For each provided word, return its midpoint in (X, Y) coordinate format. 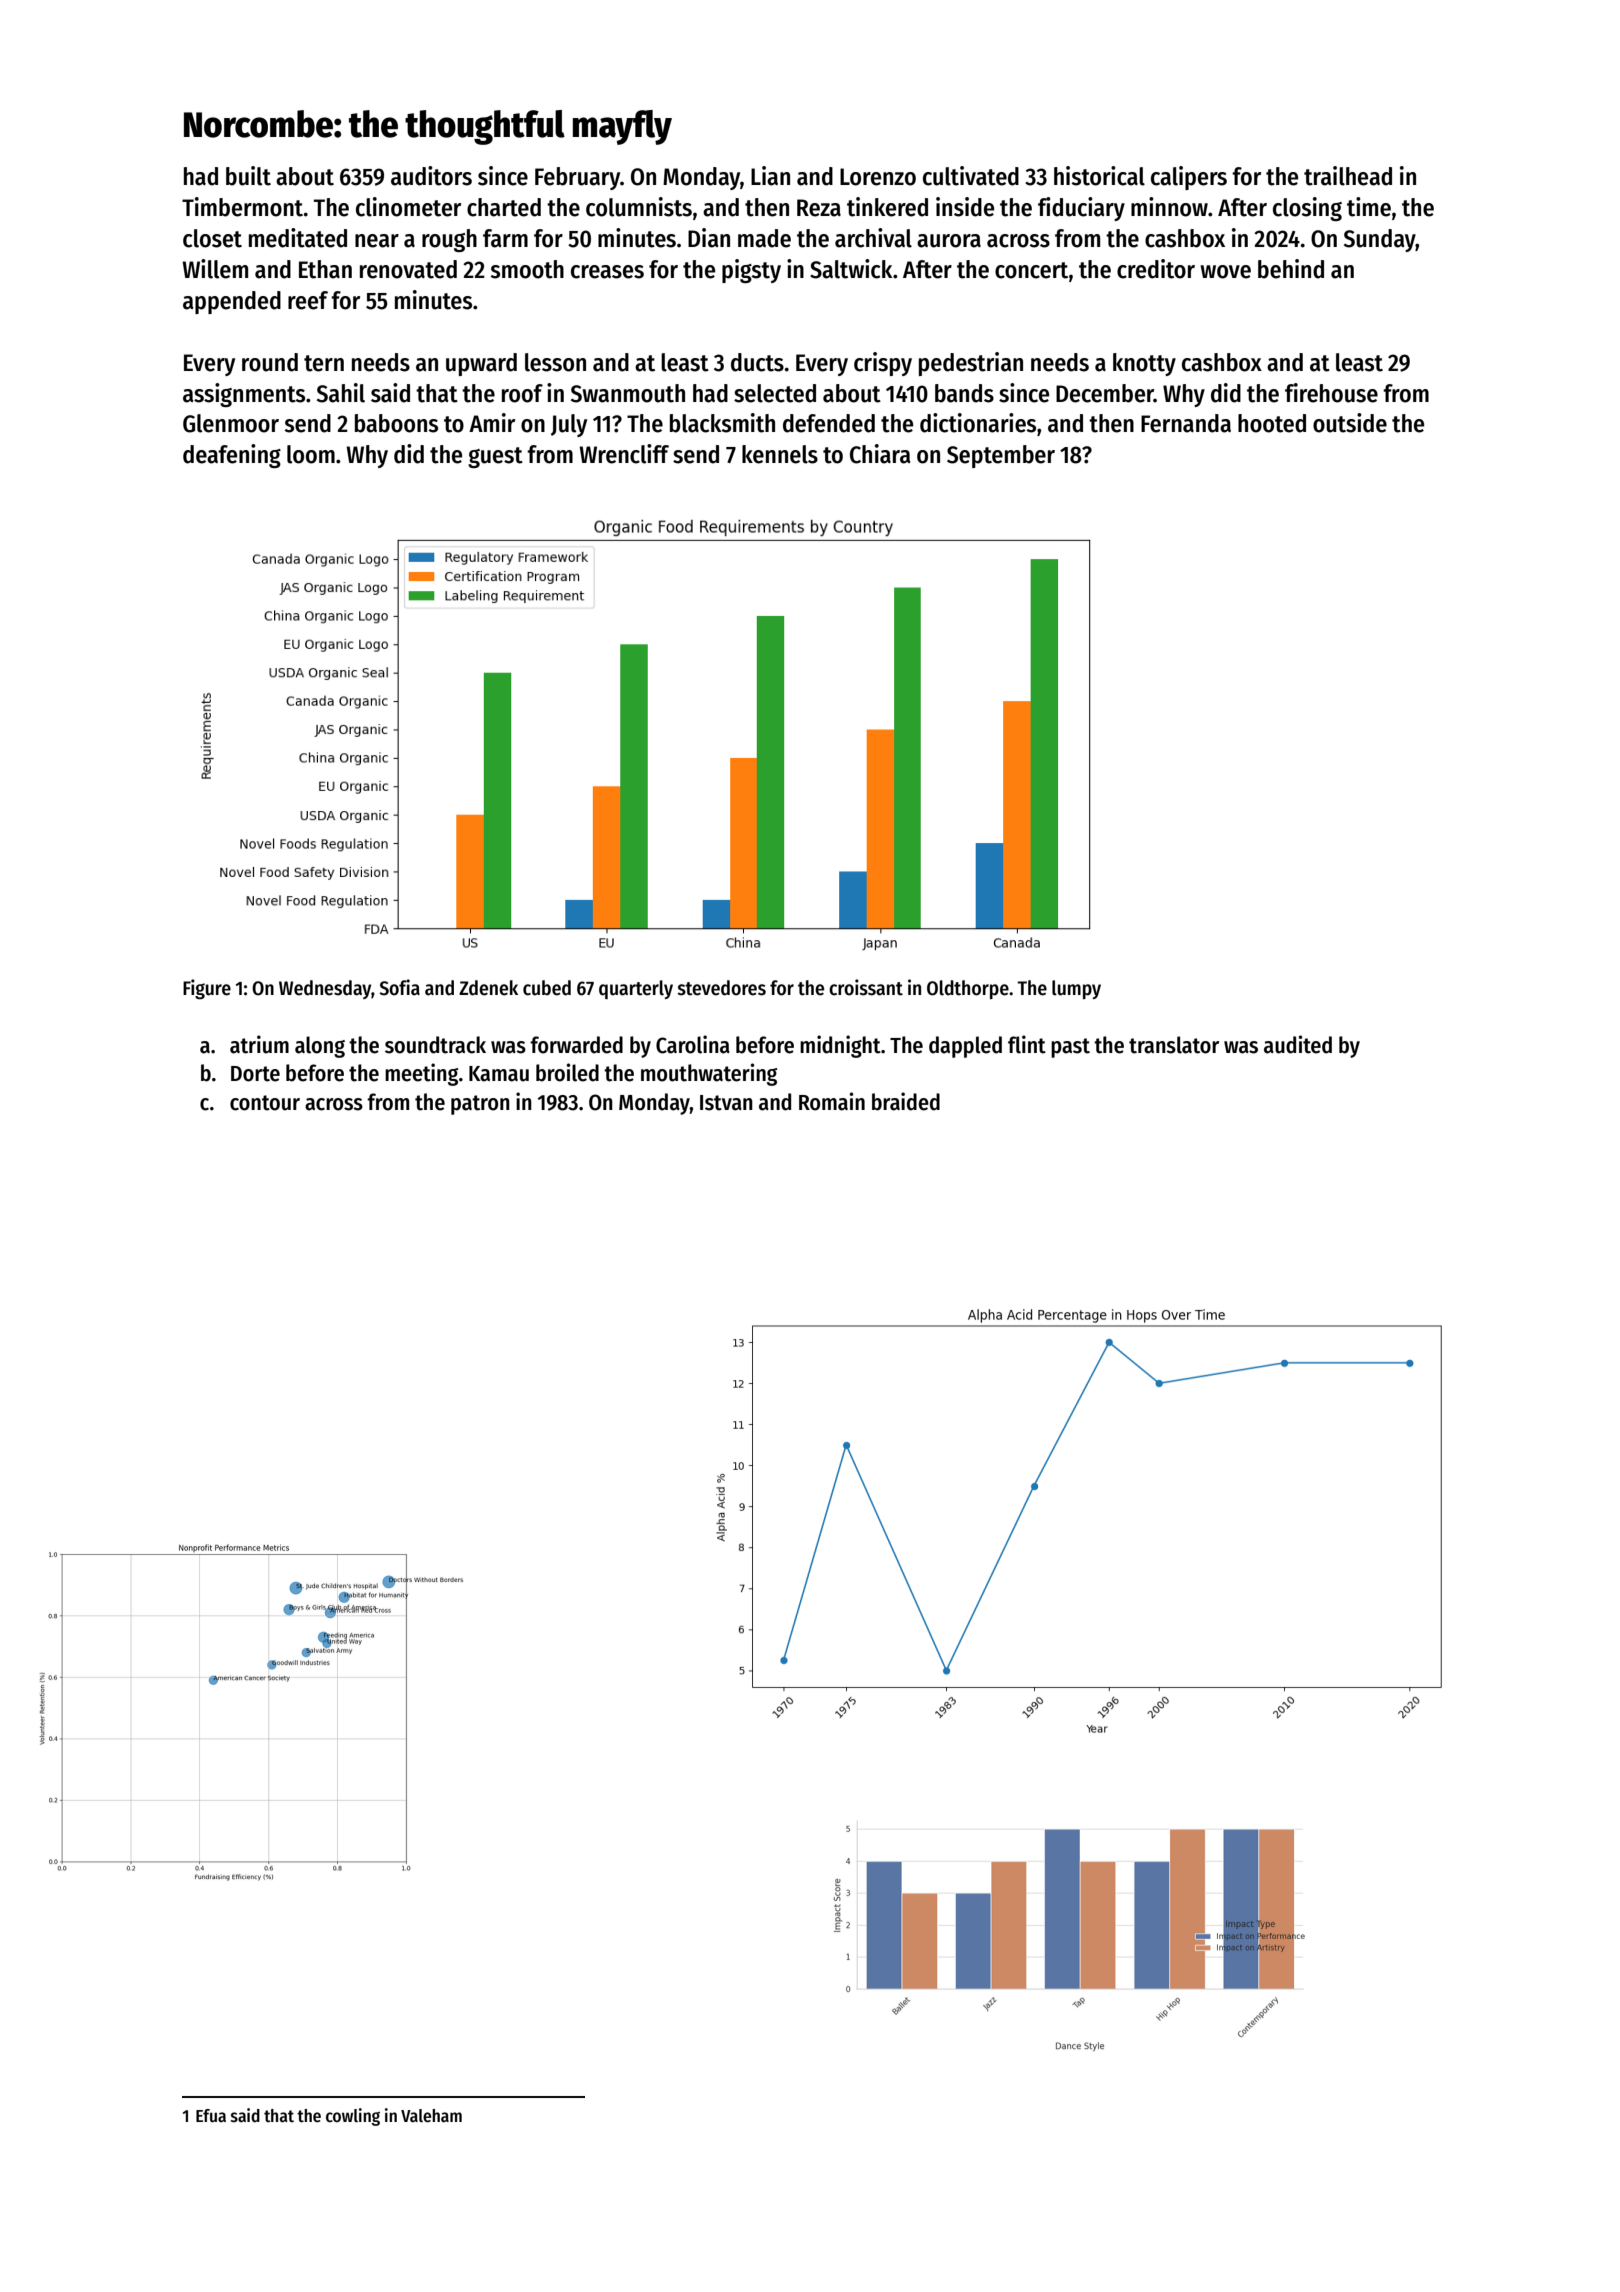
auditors (431, 176)
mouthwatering (709, 1074)
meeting (422, 1074)
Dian (709, 238)
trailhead (1348, 176)
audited (1298, 1044)
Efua (211, 2116)
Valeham (431, 2116)
